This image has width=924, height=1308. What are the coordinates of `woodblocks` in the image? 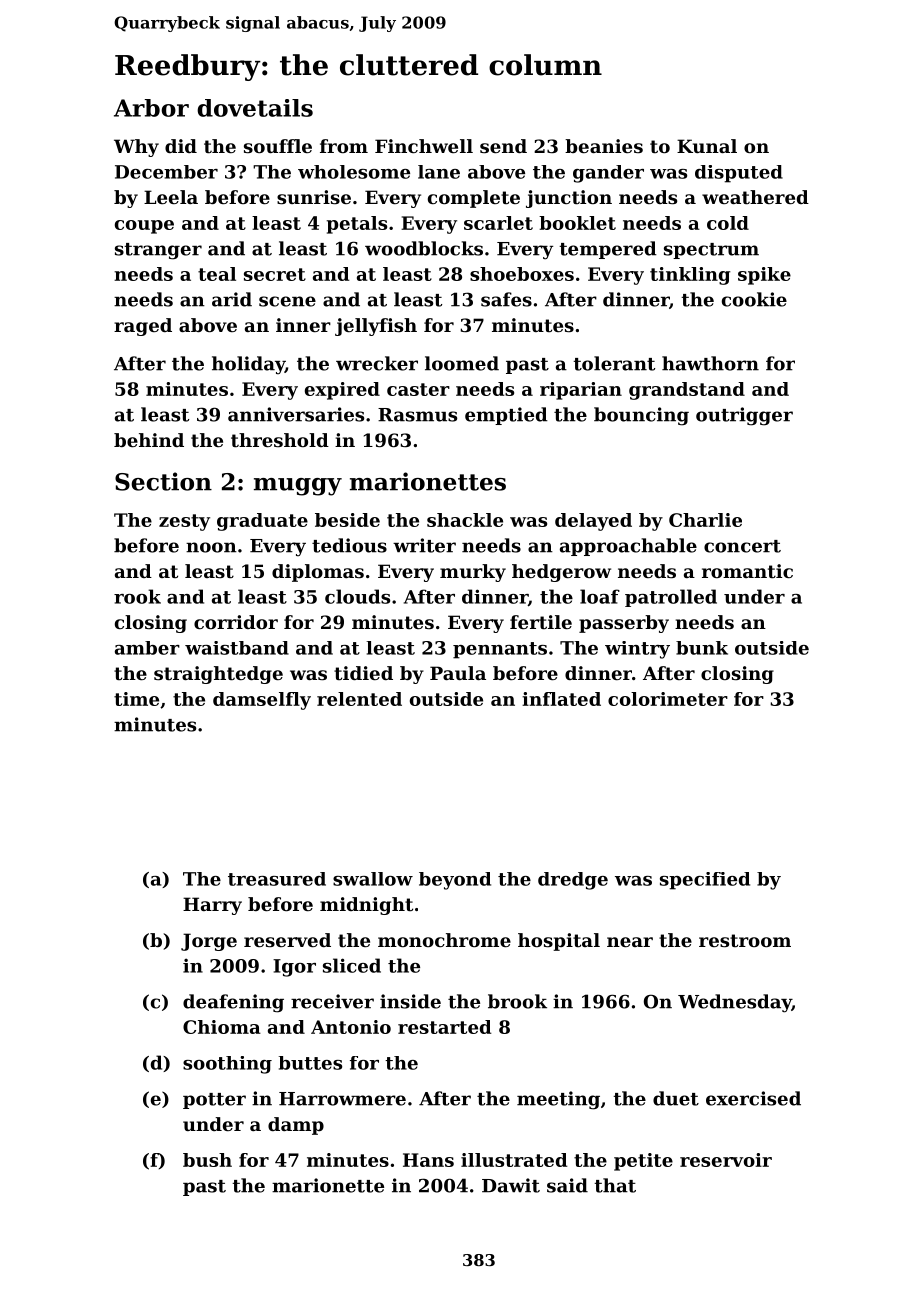 It's located at (424, 248).
